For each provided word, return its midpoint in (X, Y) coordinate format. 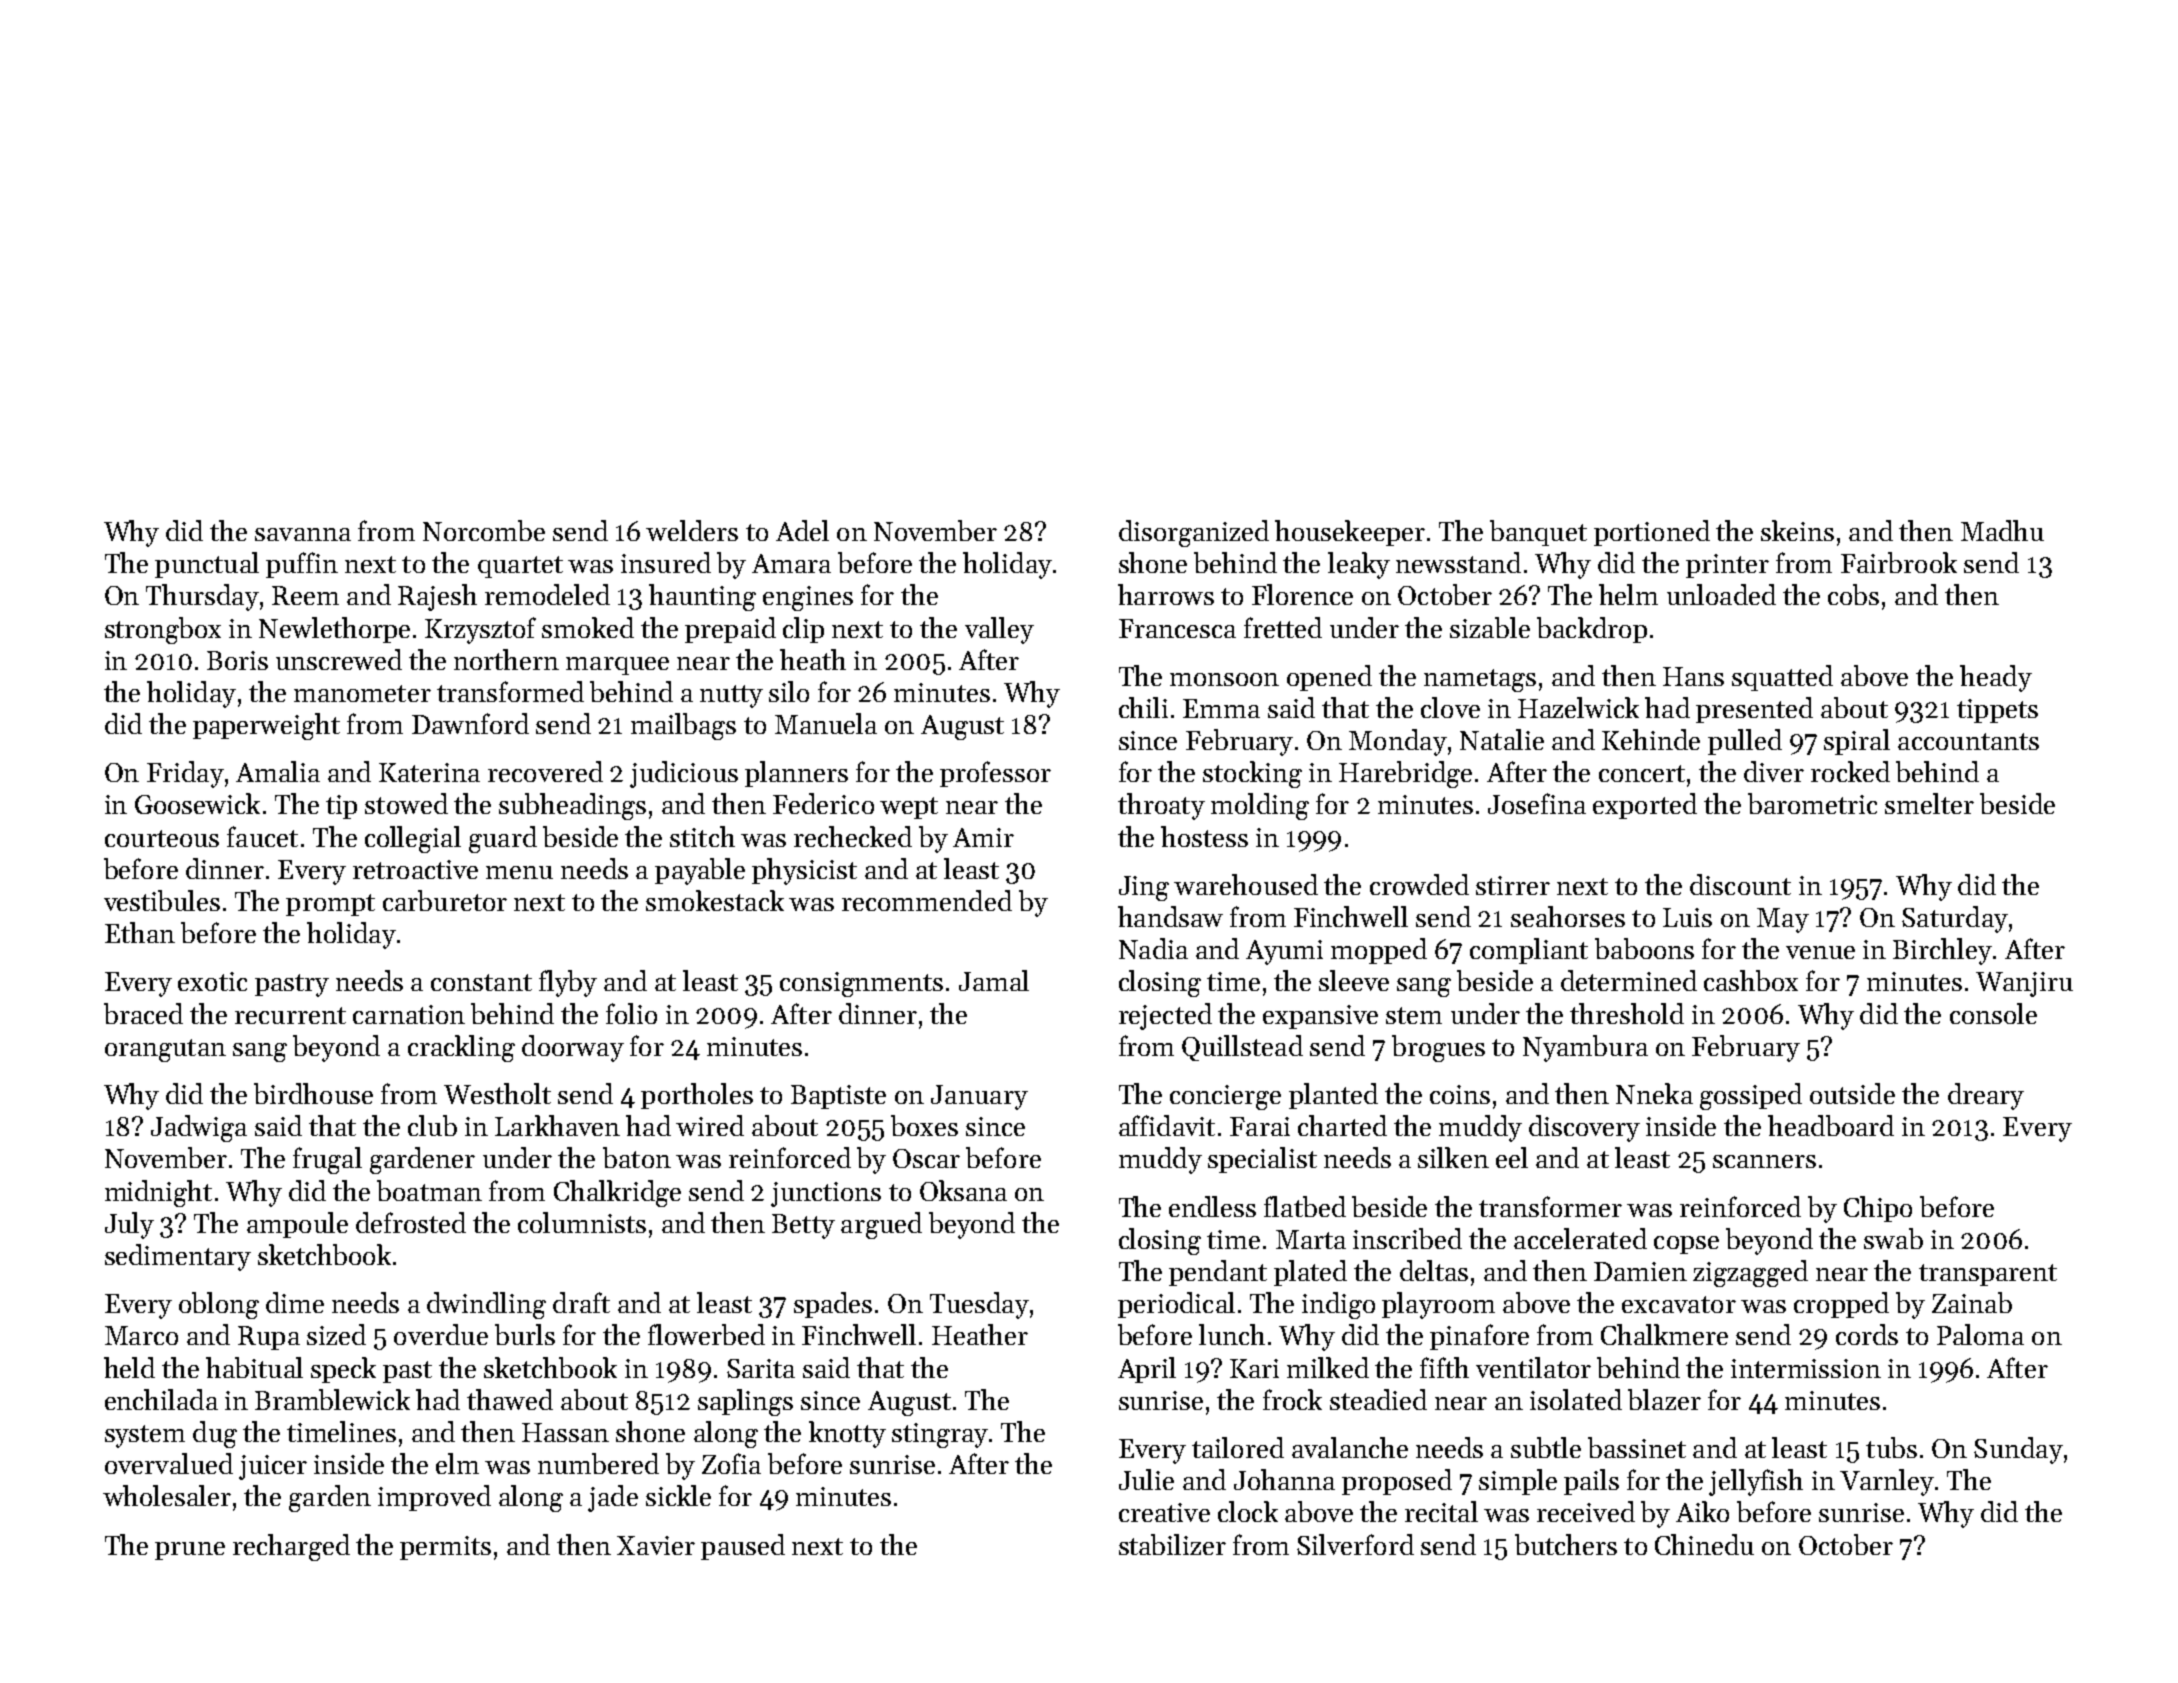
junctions (826, 1194)
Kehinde (1651, 739)
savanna (303, 534)
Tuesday (979, 1305)
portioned (1652, 533)
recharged (291, 1547)
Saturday (1955, 919)
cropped (1841, 1305)
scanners (1764, 1161)
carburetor (445, 900)
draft (581, 1302)
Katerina (429, 772)
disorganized (1194, 533)
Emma (1221, 708)
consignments (861, 984)
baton (637, 1157)
